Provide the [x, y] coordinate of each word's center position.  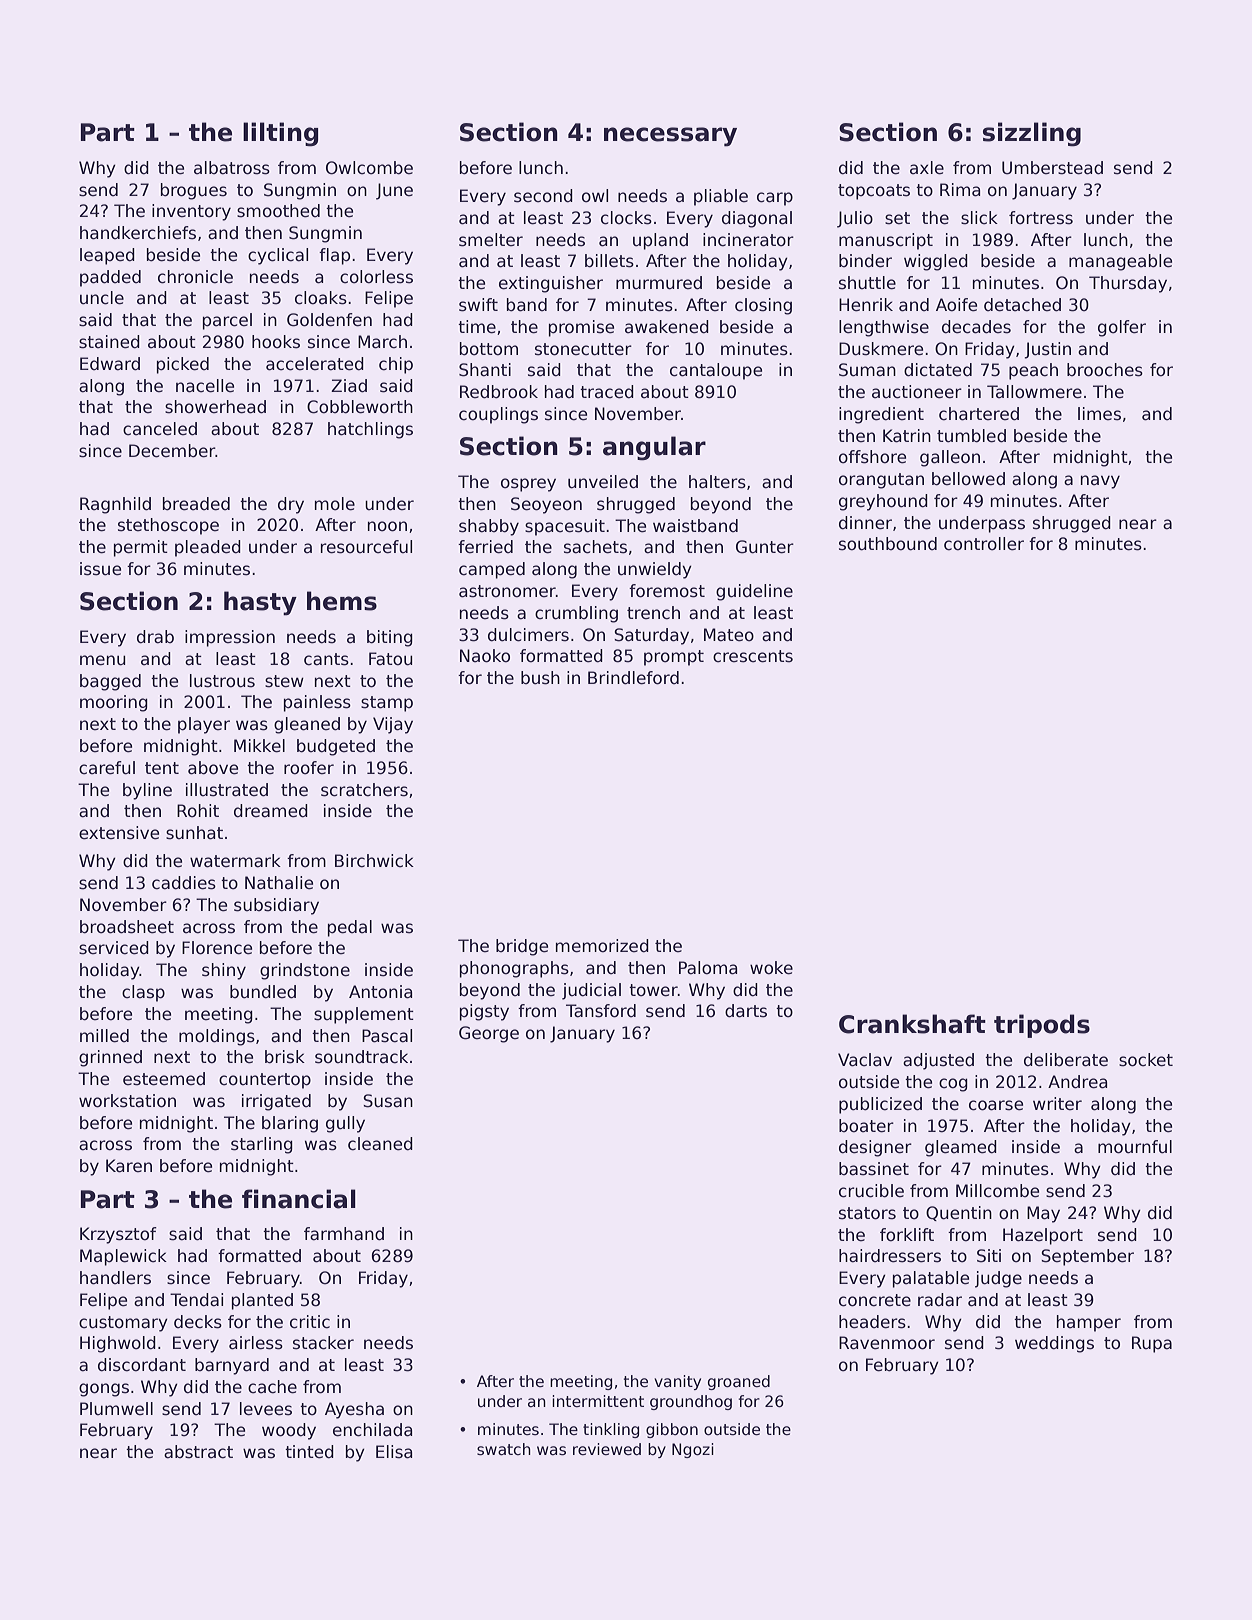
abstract [198, 1452]
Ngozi [693, 1450]
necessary [670, 137]
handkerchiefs [138, 233]
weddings [1054, 1344]
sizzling [1032, 134]
